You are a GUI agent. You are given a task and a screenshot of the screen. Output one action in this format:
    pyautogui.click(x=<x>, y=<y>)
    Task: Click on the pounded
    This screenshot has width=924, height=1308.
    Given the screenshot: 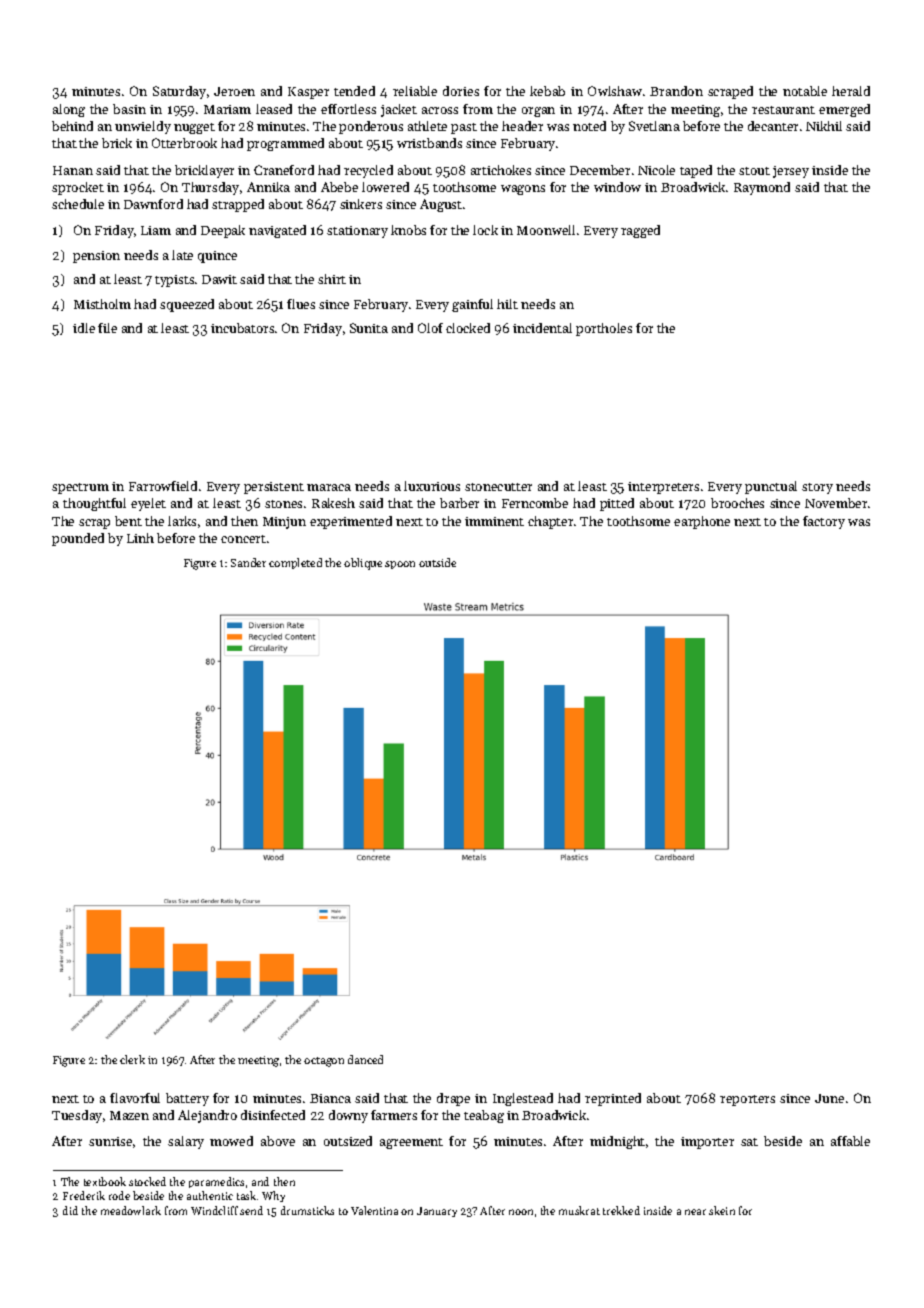 What is the action you would take?
    pyautogui.click(x=78, y=539)
